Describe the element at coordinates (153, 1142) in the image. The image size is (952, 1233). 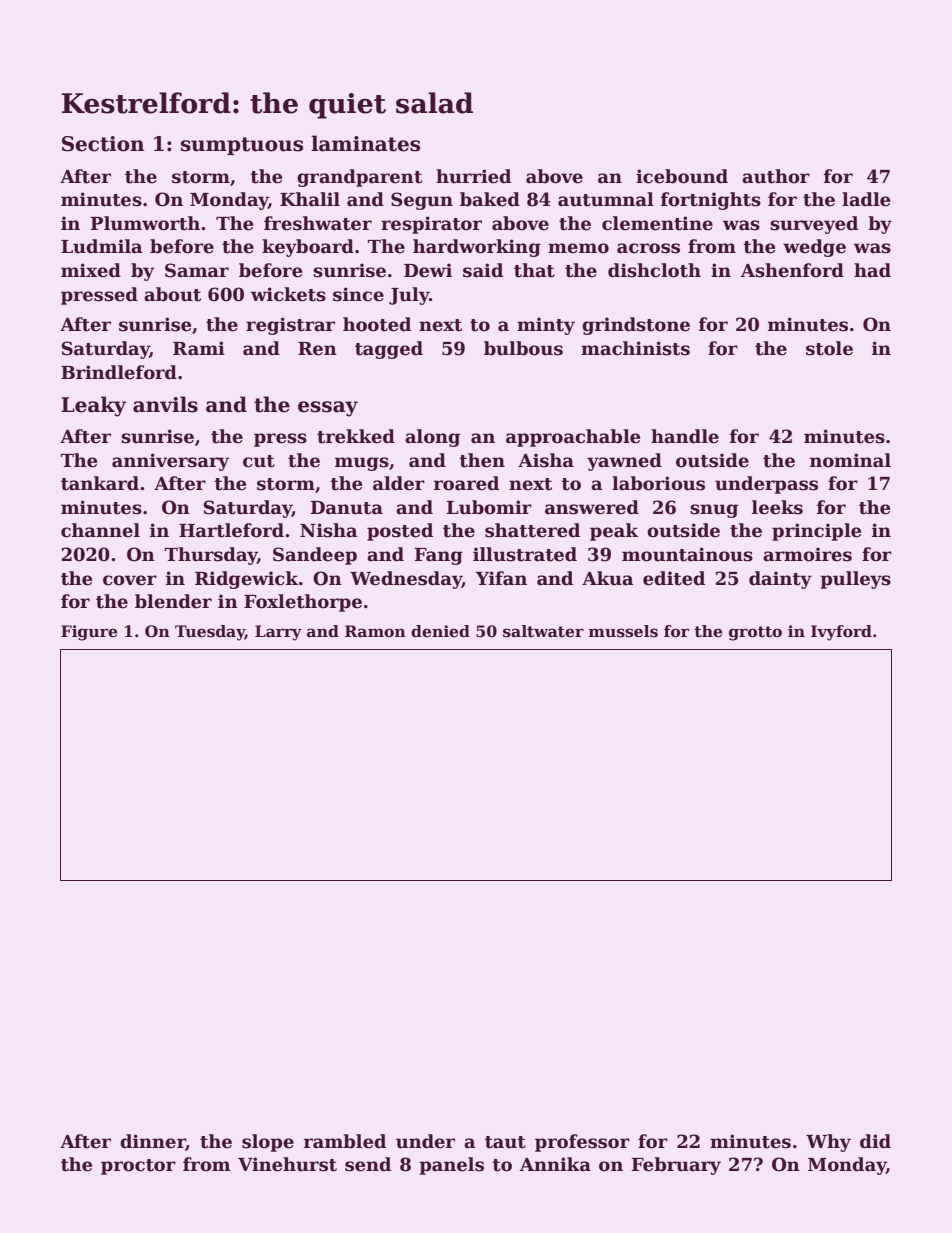
I see `dinner` at that location.
